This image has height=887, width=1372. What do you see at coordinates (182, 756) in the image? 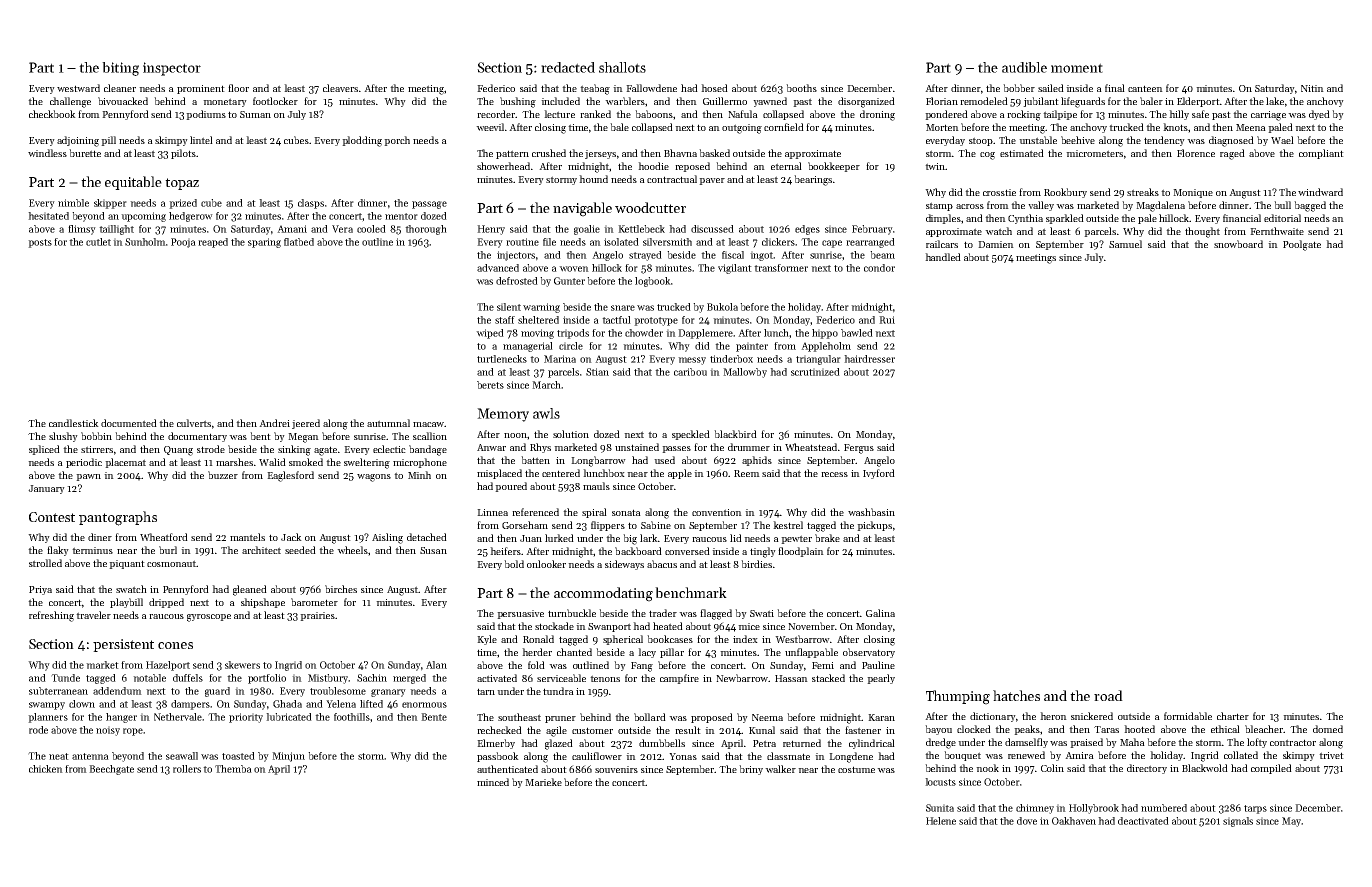
I see `seawall` at bounding box center [182, 756].
